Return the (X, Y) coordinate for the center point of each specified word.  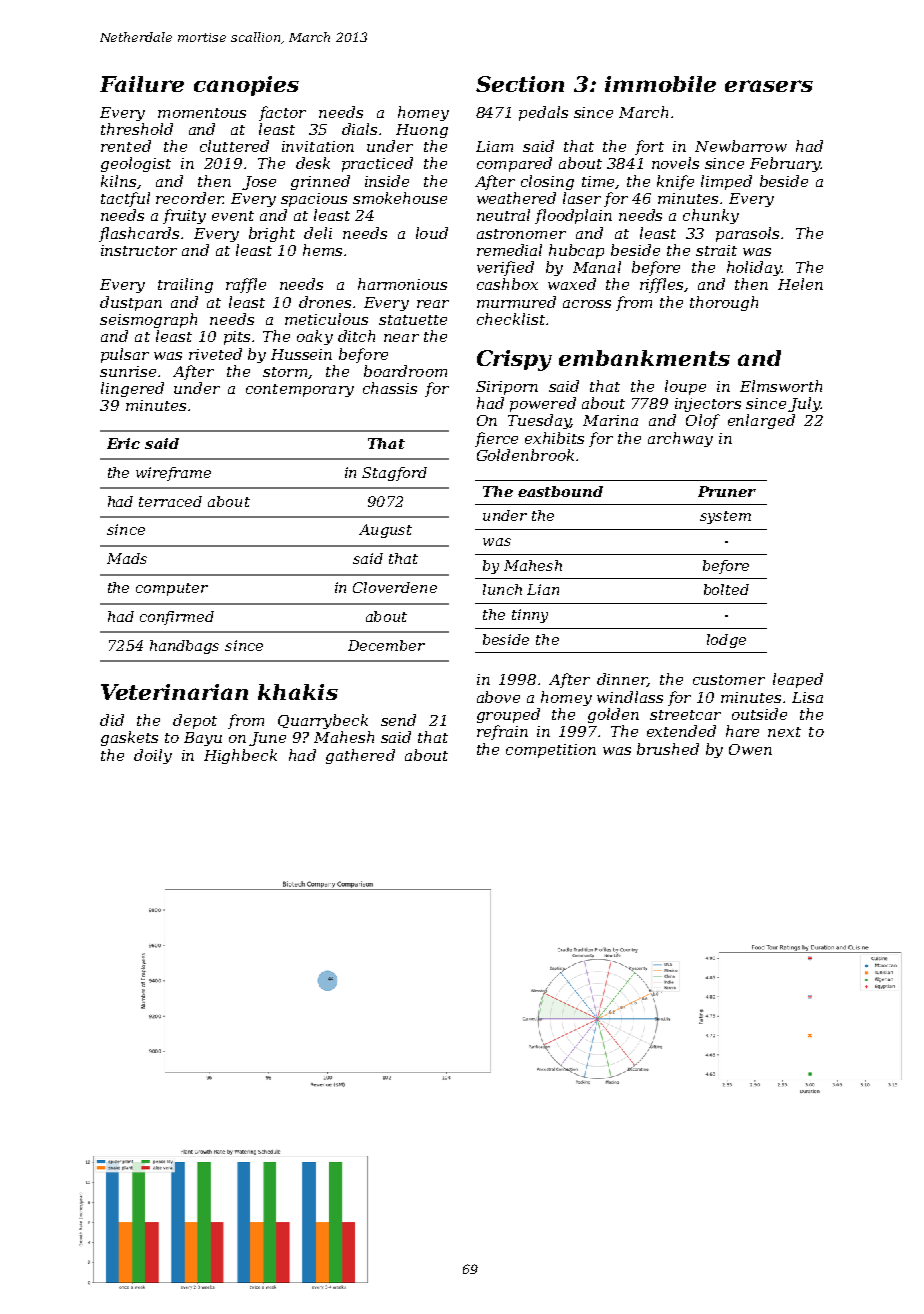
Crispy (514, 360)
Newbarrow (741, 146)
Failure (142, 84)
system (725, 517)
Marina (610, 420)
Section (520, 84)
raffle (246, 285)
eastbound (560, 491)
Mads (127, 558)
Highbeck (240, 756)
